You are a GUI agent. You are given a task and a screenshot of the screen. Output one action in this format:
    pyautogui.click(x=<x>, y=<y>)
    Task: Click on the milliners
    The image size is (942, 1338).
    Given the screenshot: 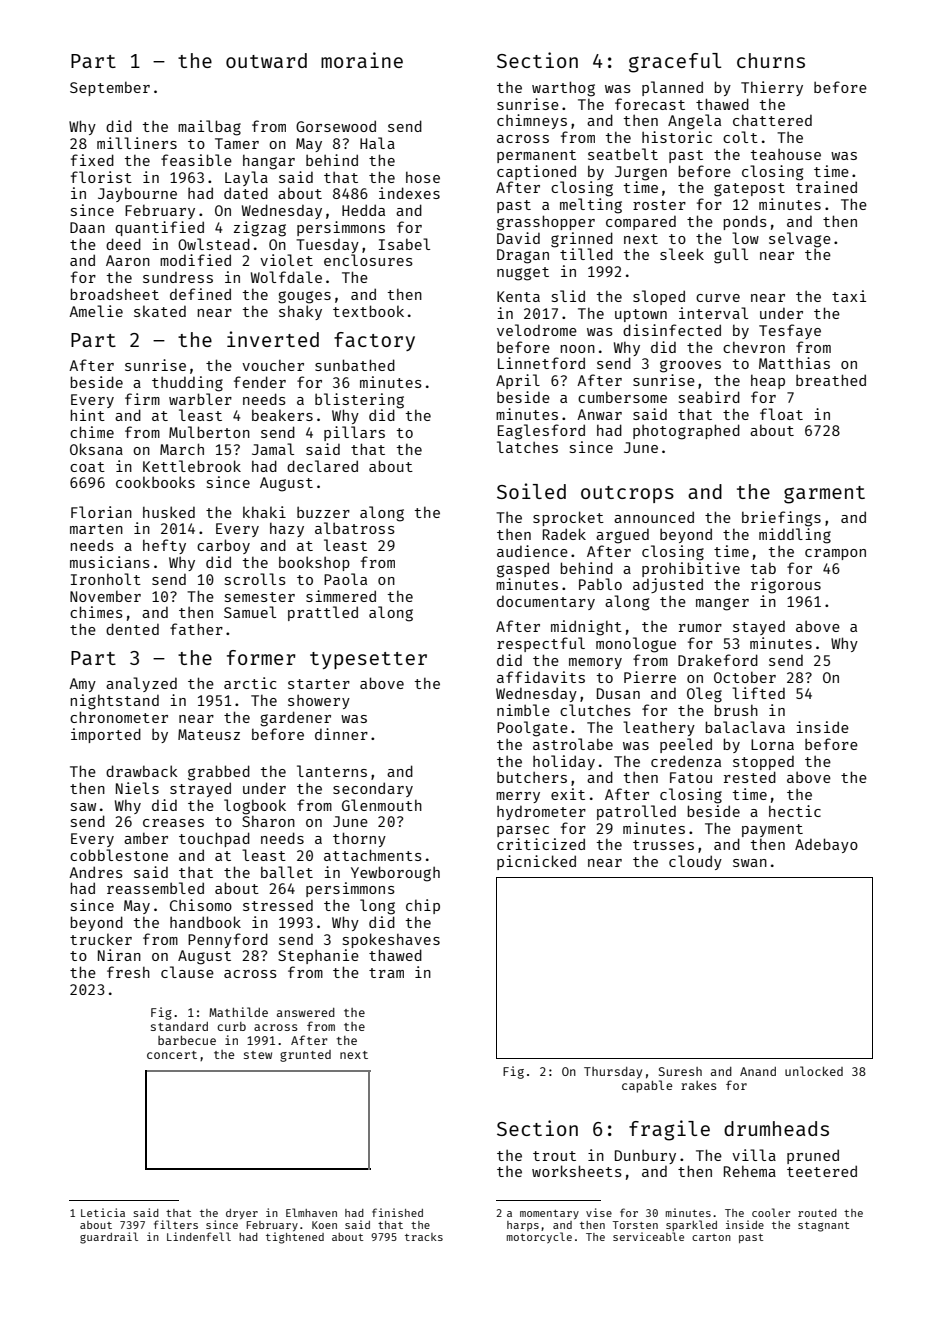 What is the action you would take?
    pyautogui.click(x=137, y=143)
